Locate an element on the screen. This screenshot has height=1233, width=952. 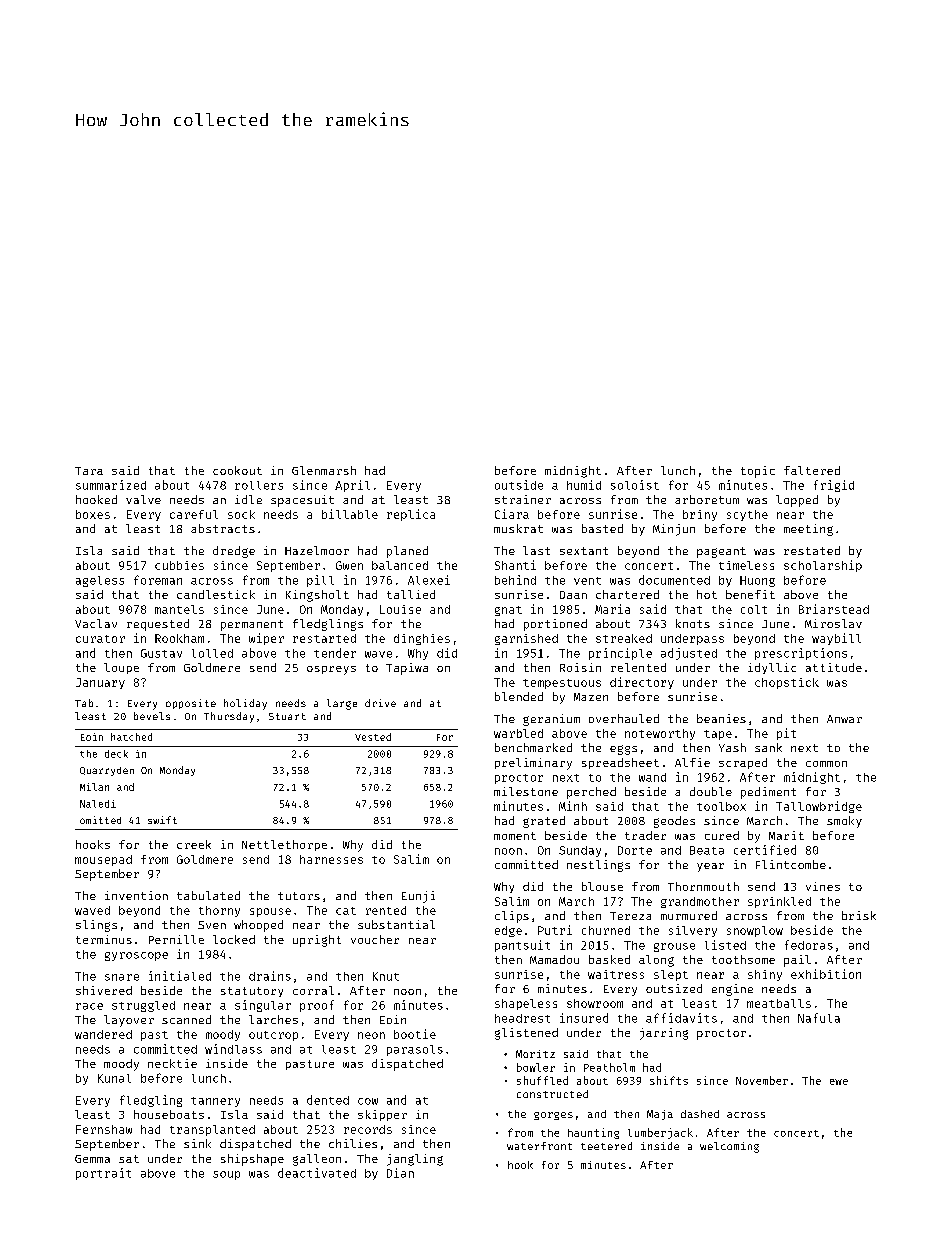
pit is located at coordinates (786, 734).
